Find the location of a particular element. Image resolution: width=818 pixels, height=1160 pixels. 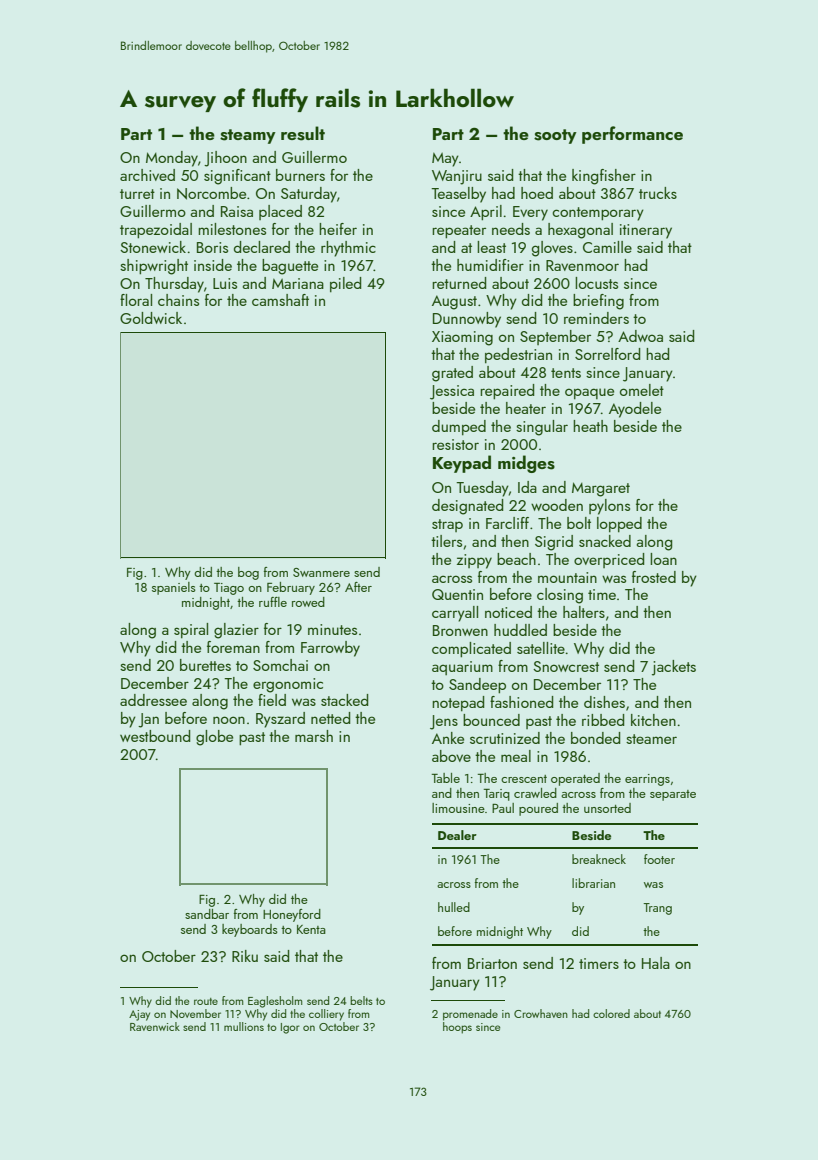

November is located at coordinates (195, 1013).
